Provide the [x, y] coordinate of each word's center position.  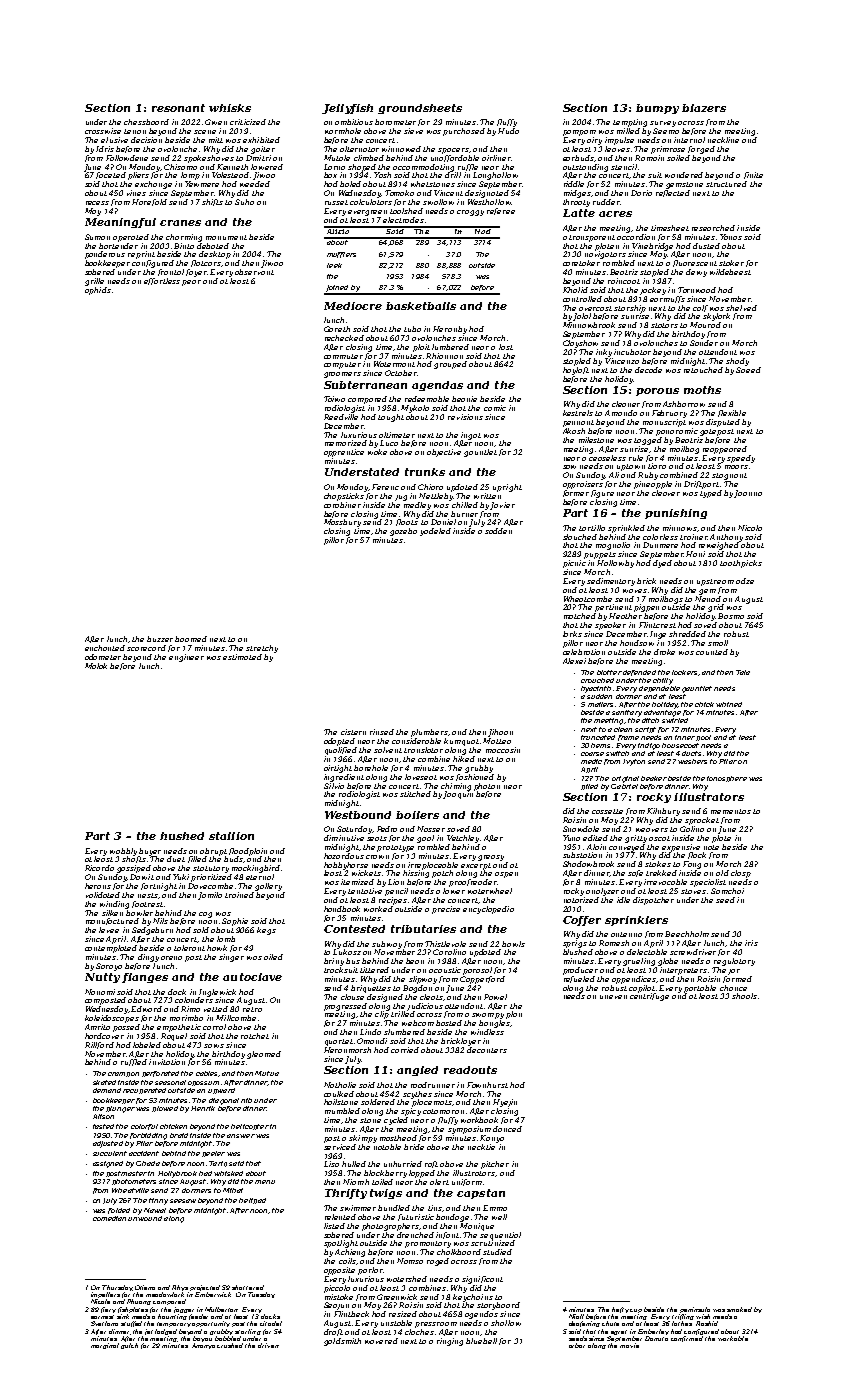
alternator [359, 149]
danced [507, 1129]
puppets [600, 555]
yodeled [435, 532]
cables [206, 1073]
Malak [96, 666]
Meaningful [120, 223]
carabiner [342, 505]
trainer [693, 537]
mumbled [342, 1111]
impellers [105, 1295]
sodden [498, 531]
